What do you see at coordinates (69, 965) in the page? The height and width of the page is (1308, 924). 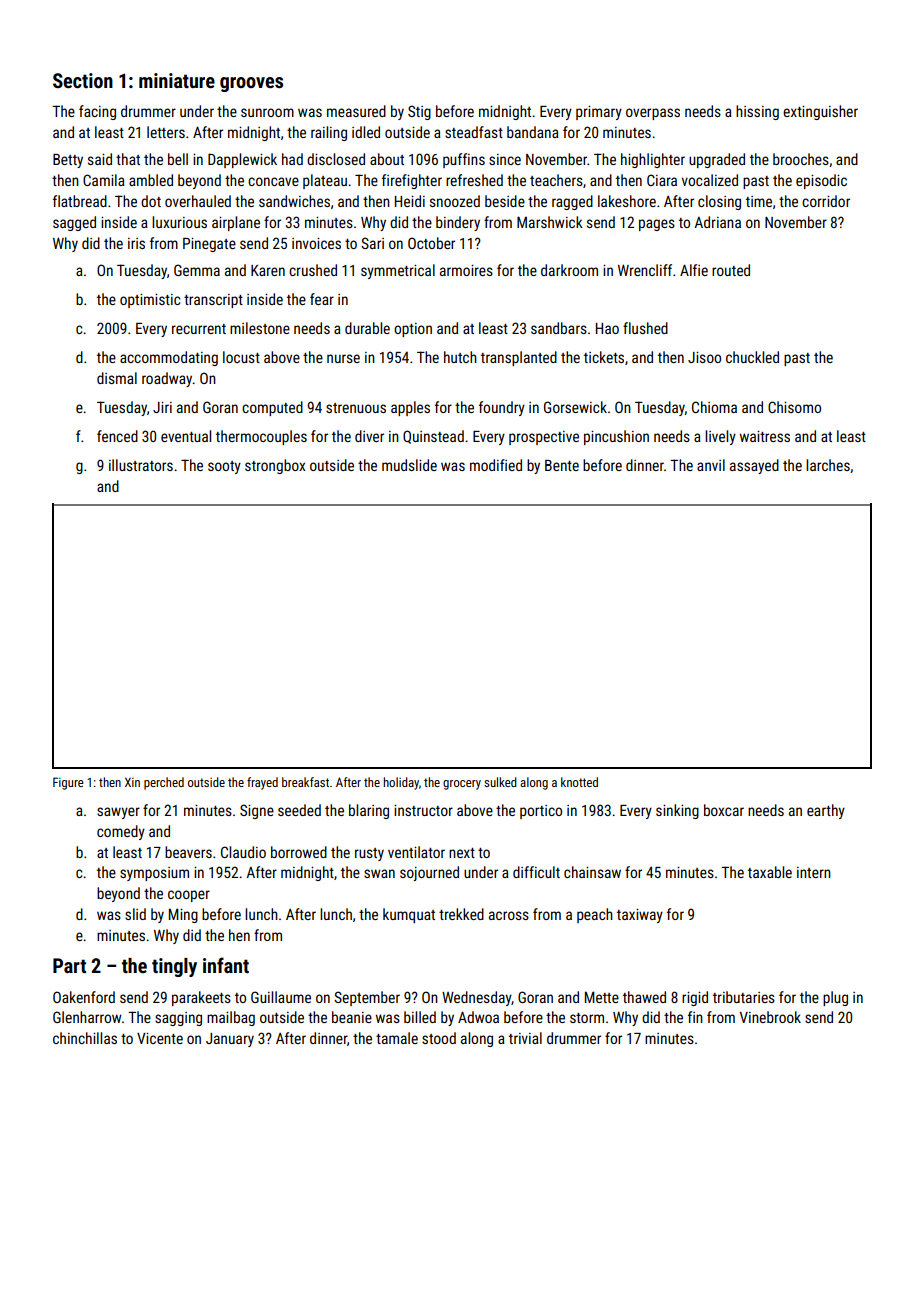 I see `Part` at bounding box center [69, 965].
